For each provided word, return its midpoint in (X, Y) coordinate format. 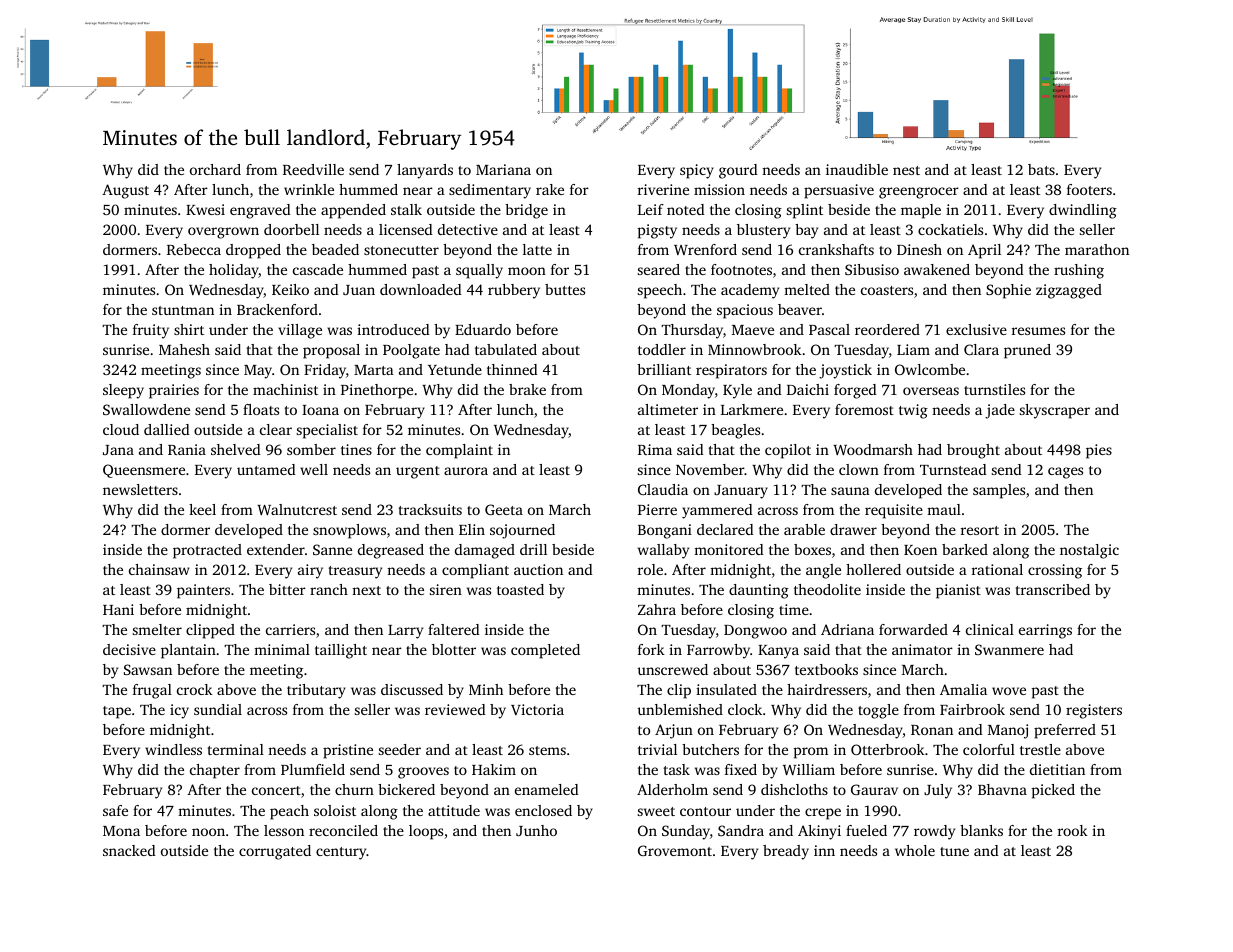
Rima (655, 449)
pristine (348, 751)
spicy (697, 171)
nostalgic (1089, 551)
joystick (845, 371)
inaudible (857, 169)
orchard (215, 169)
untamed (266, 469)
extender (276, 549)
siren (446, 589)
